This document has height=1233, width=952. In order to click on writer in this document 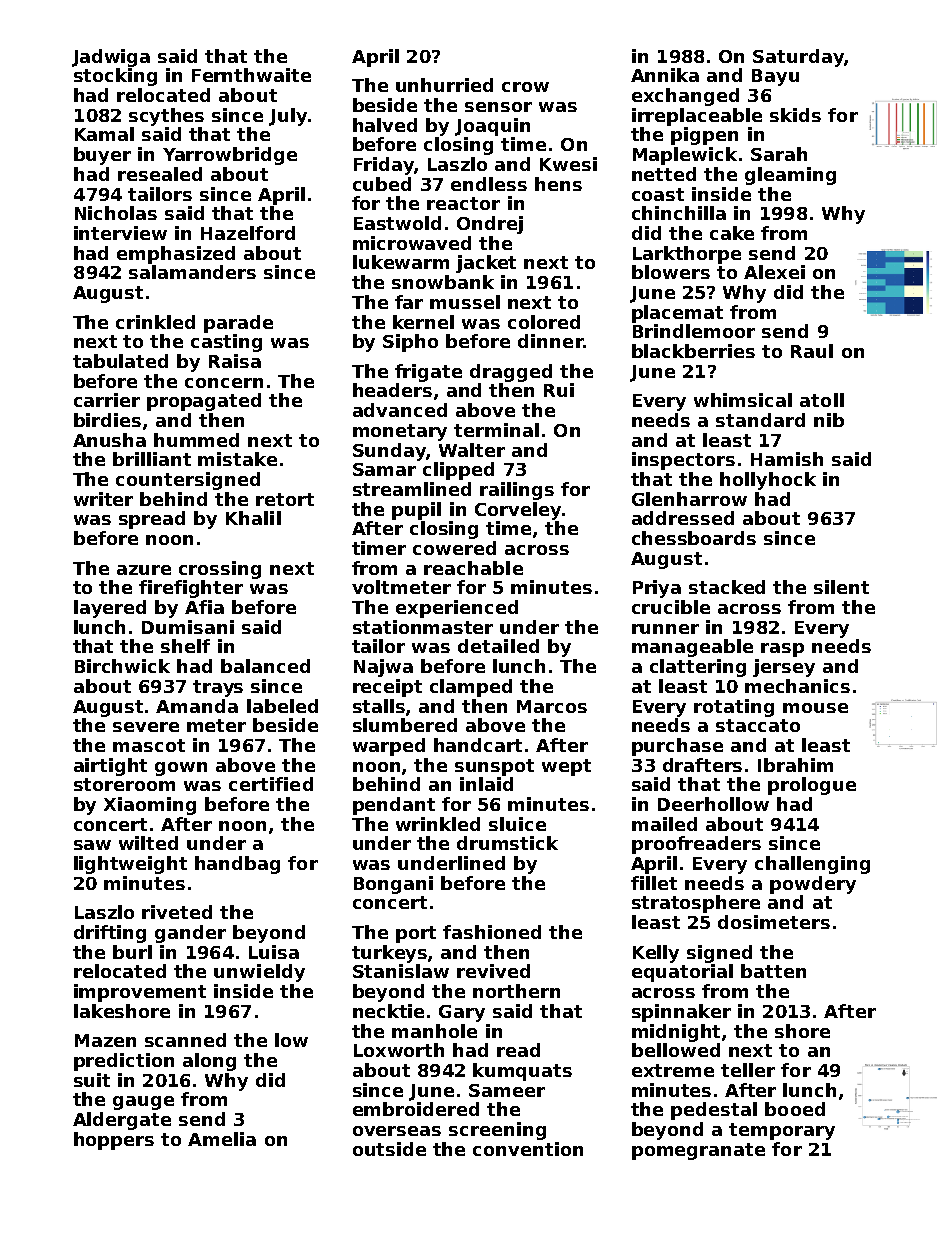, I will do `click(103, 499)`.
